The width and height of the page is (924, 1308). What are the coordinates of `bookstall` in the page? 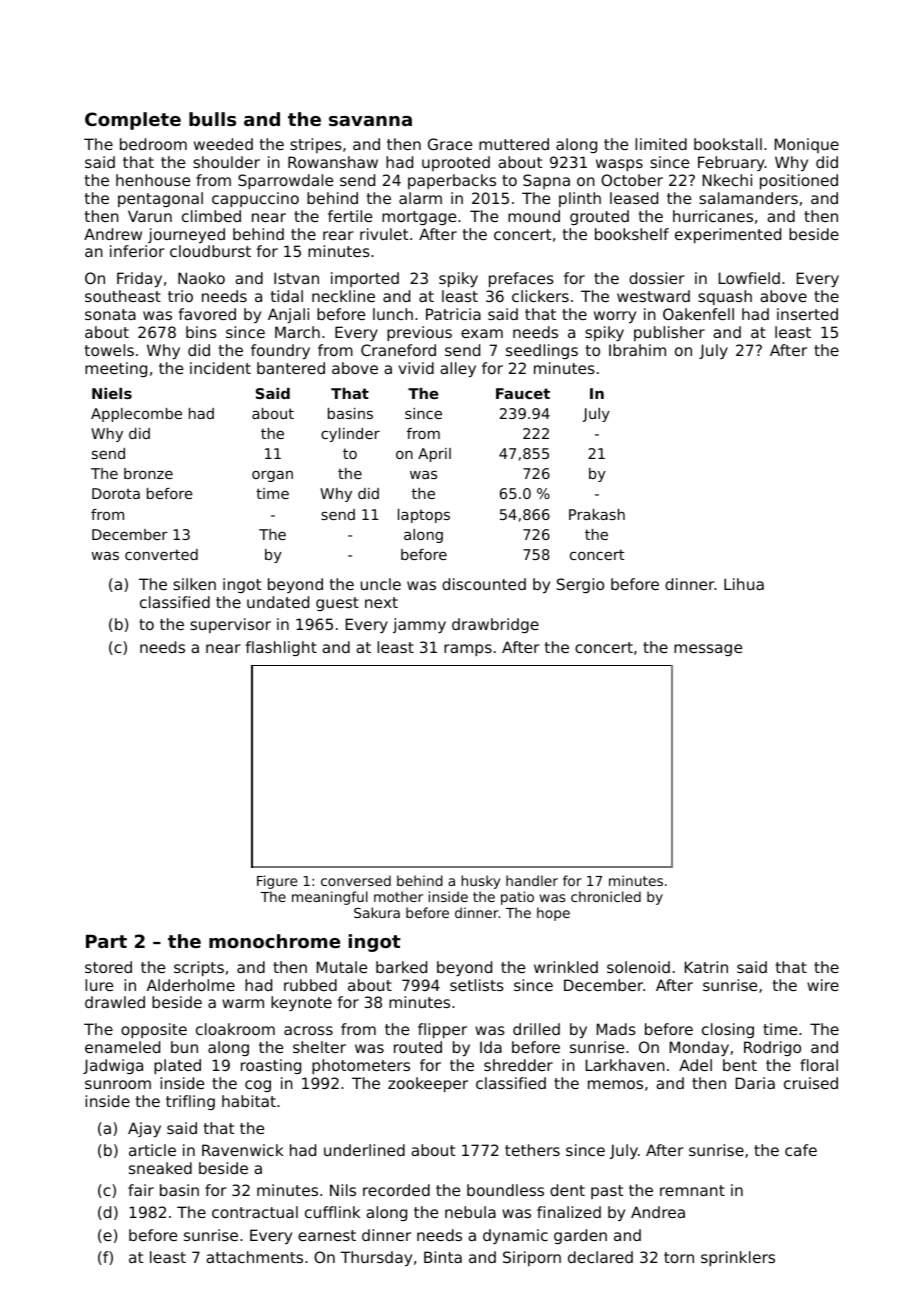 It's located at (728, 144).
